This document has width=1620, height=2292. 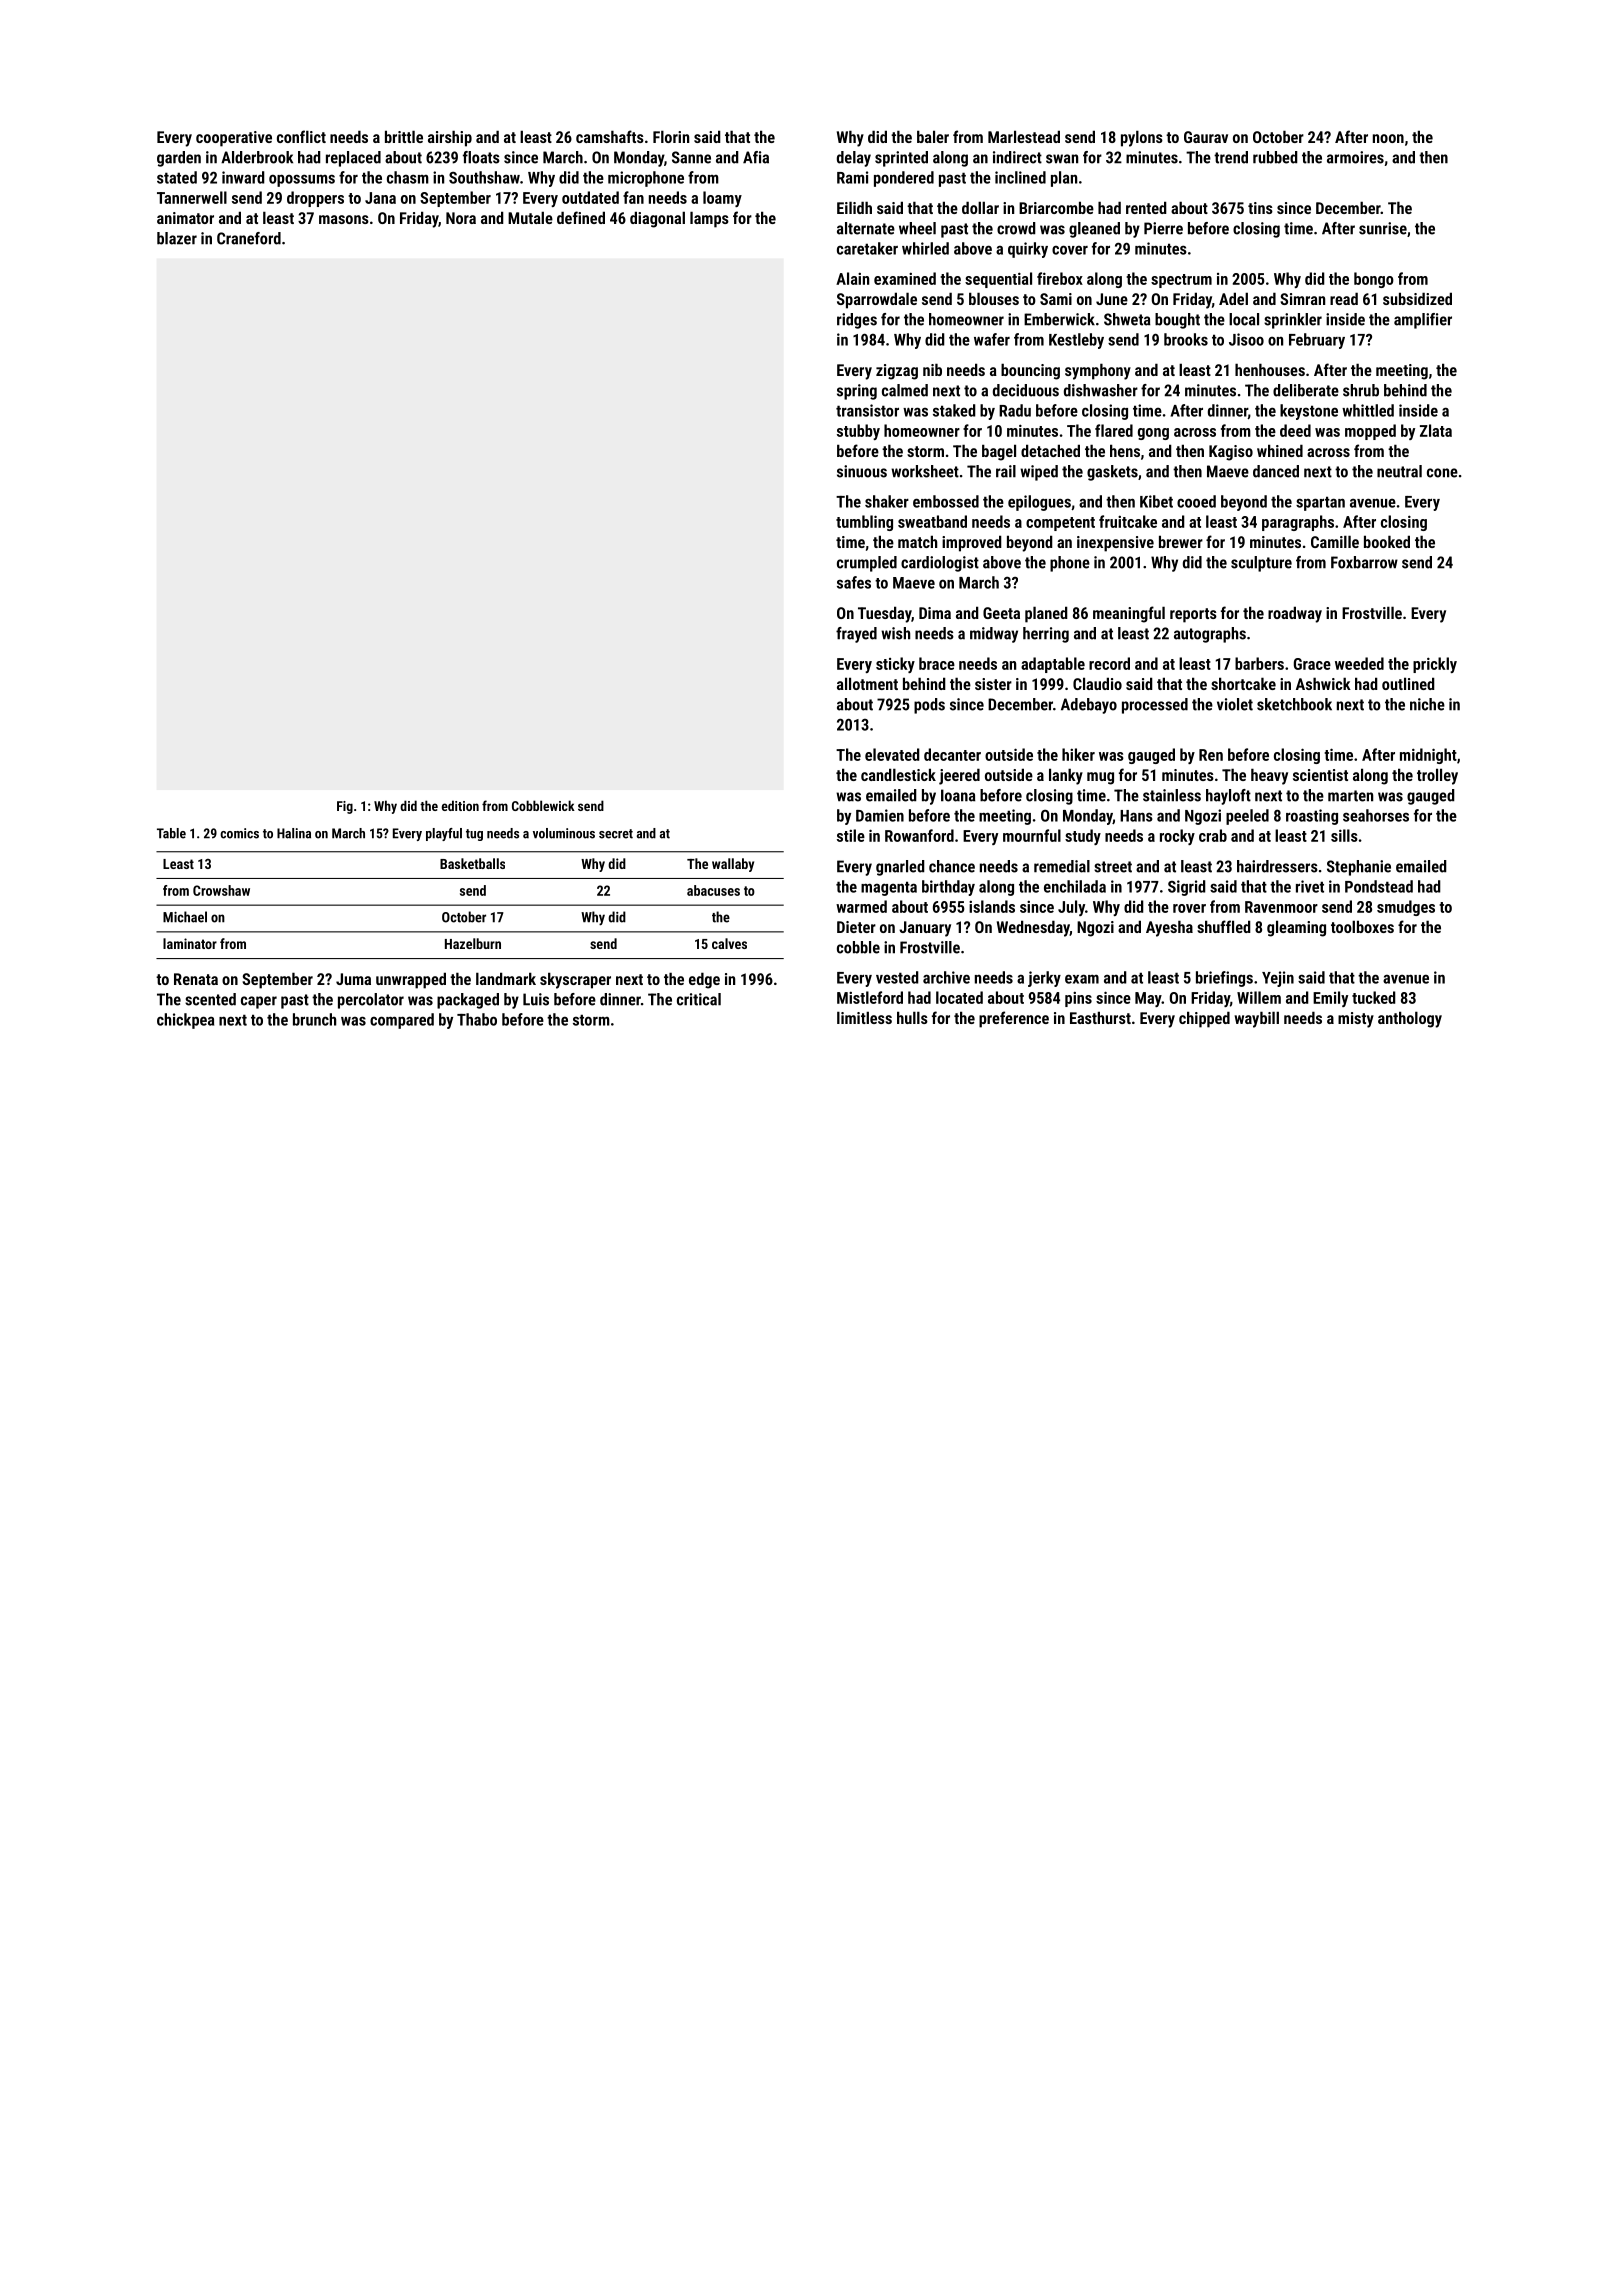 What do you see at coordinates (345, 807) in the document?
I see `Fig` at bounding box center [345, 807].
